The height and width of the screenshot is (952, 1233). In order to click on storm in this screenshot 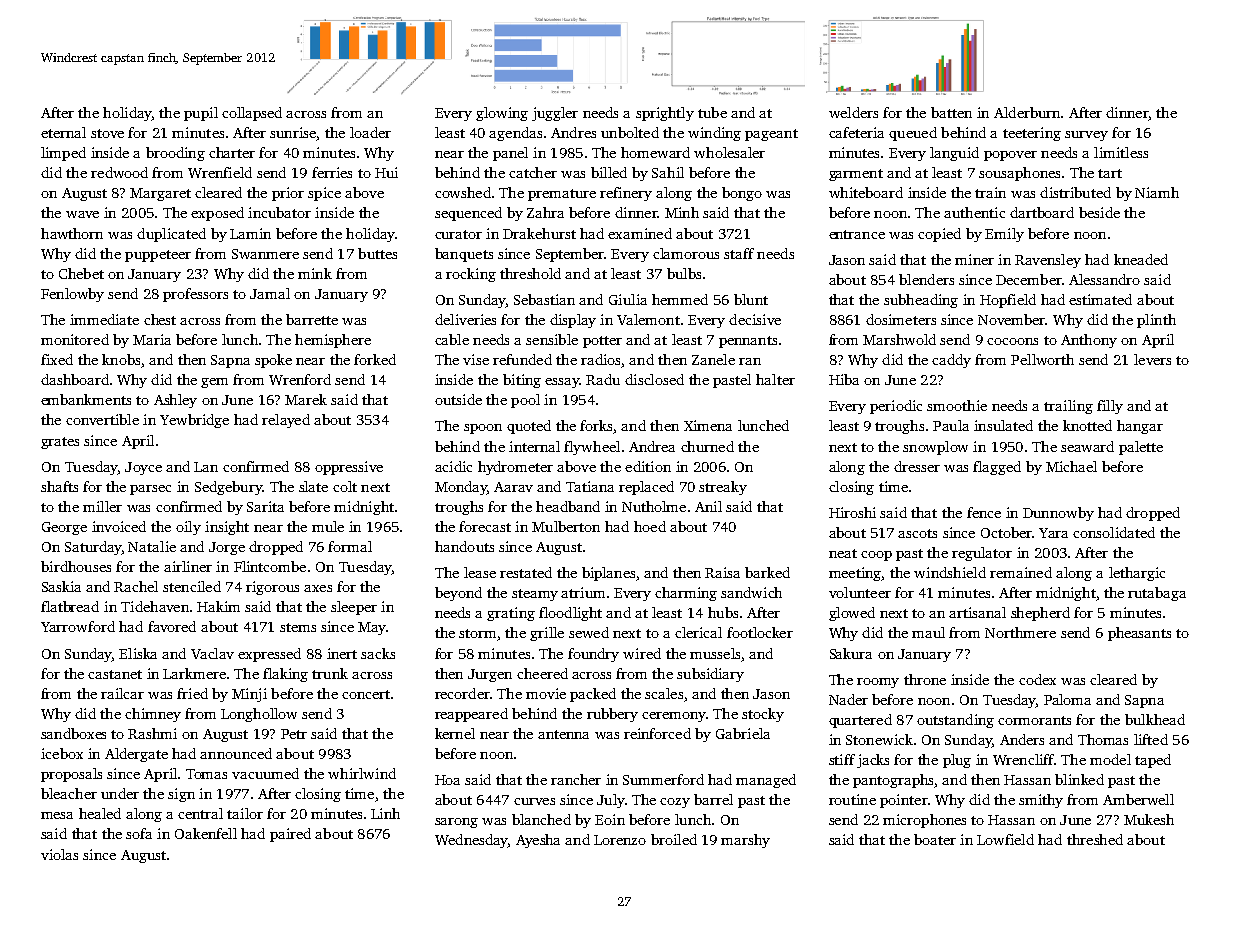, I will do `click(477, 633)`.
